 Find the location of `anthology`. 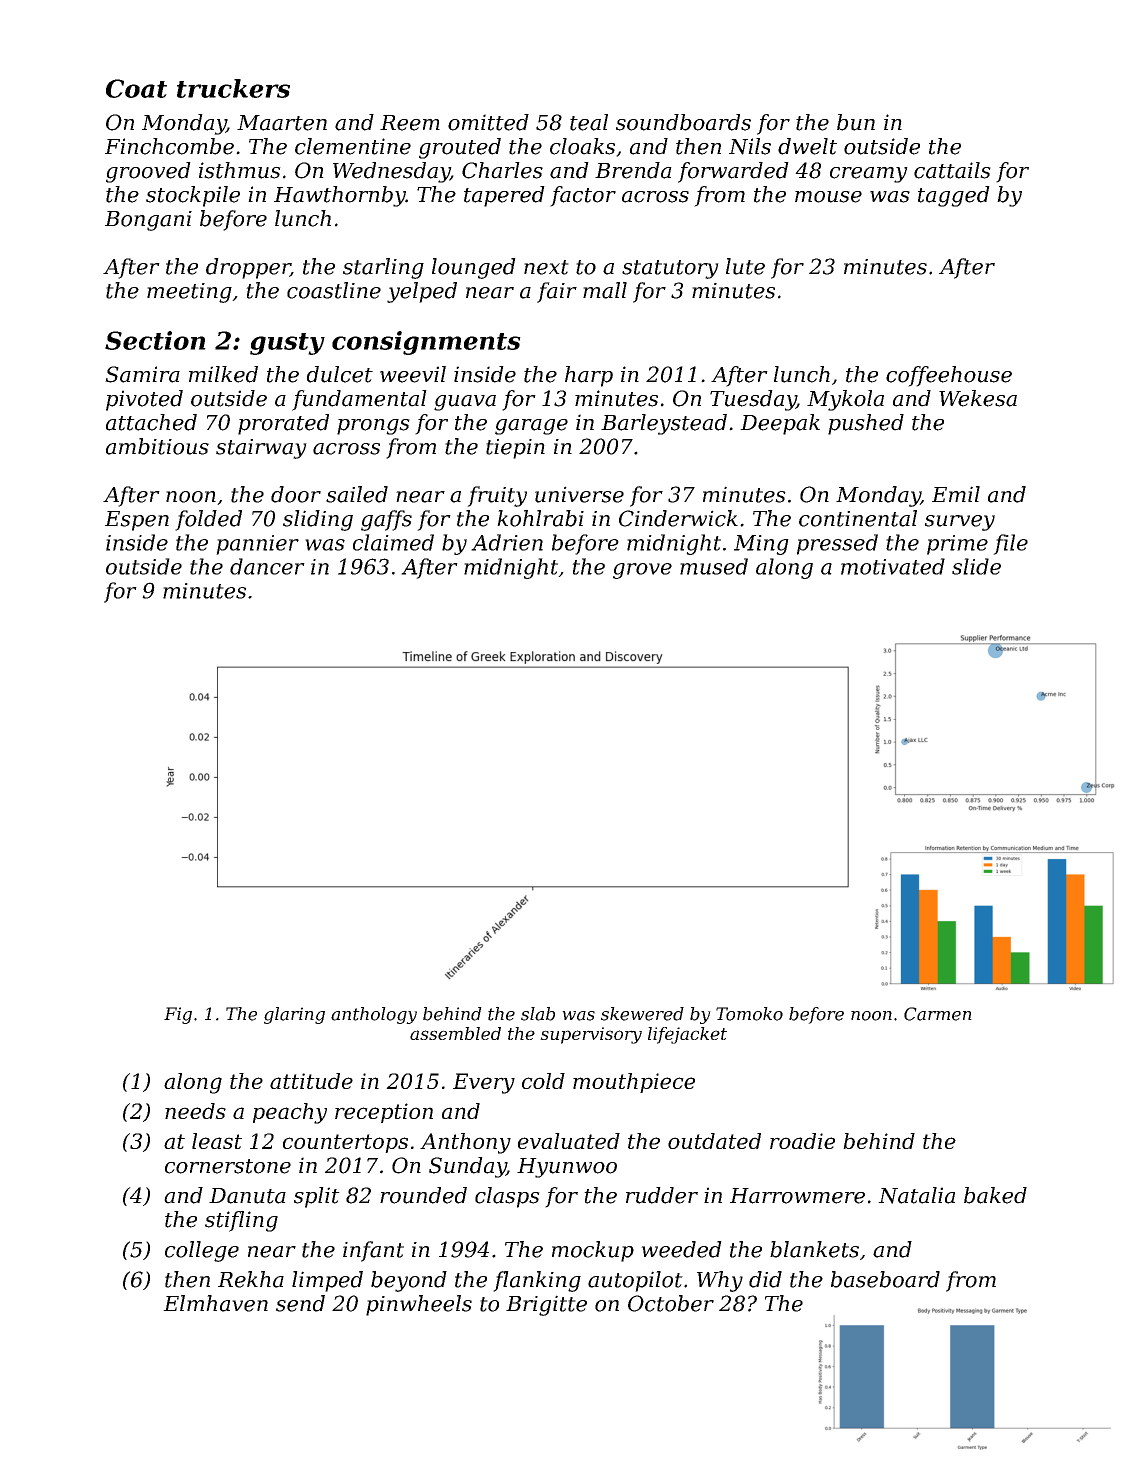

anthology is located at coordinates (374, 1015).
